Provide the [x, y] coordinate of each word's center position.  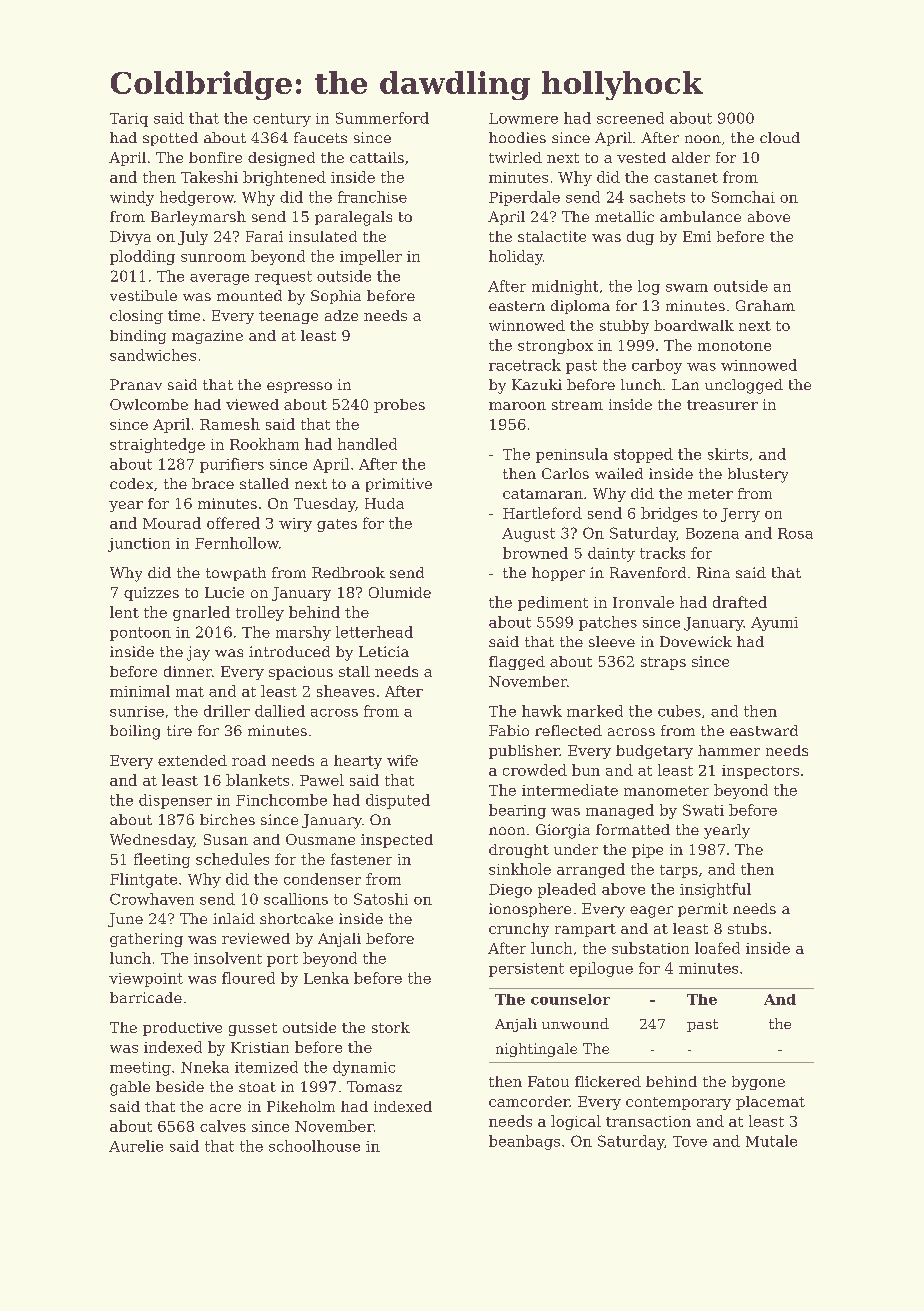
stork [391, 1027]
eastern [517, 306]
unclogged [744, 386]
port [282, 960]
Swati [703, 810]
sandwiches [153, 355]
